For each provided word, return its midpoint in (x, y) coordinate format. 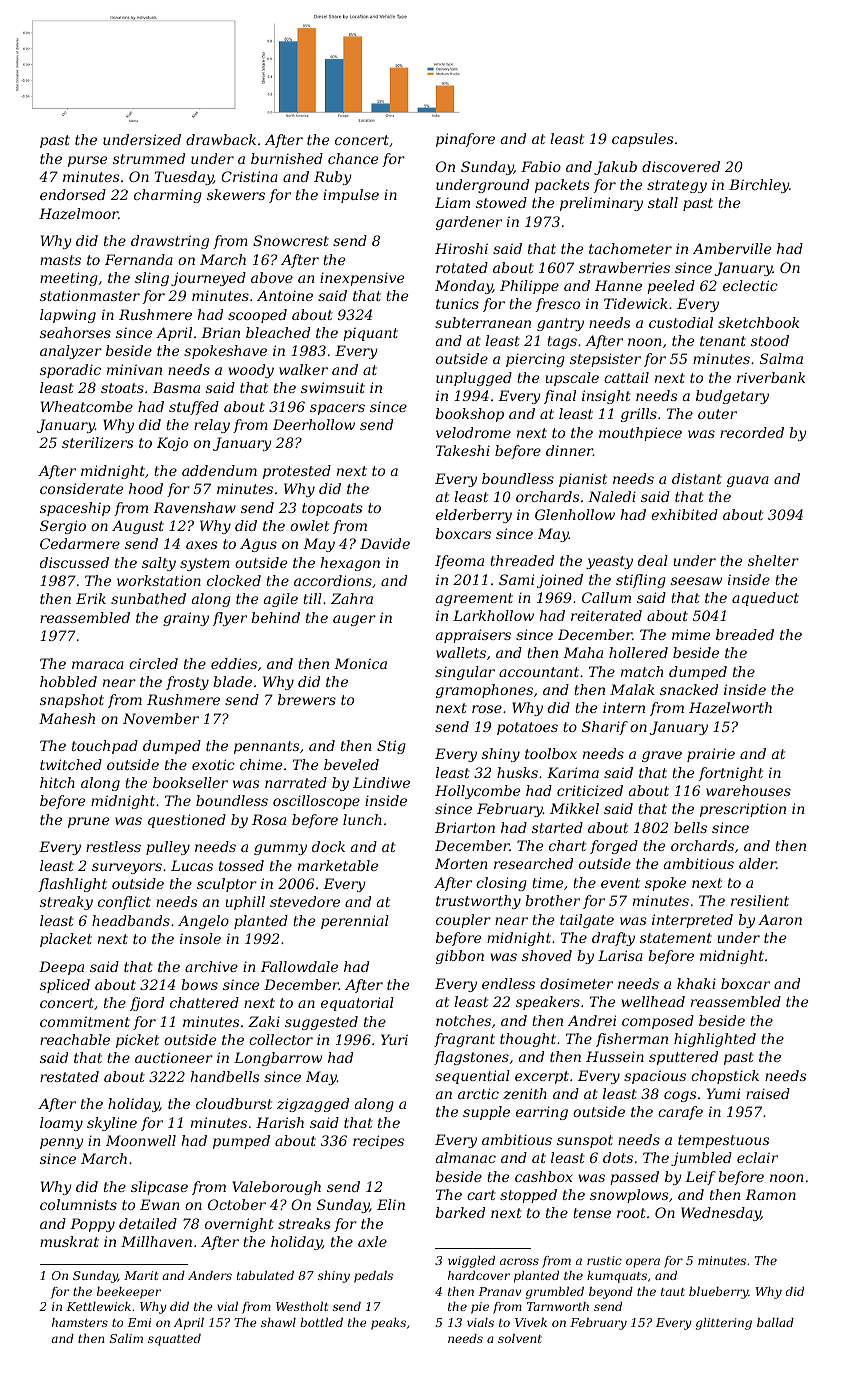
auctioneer (174, 1057)
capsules (642, 140)
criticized (590, 791)
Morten (461, 863)
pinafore (465, 140)
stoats (122, 388)
